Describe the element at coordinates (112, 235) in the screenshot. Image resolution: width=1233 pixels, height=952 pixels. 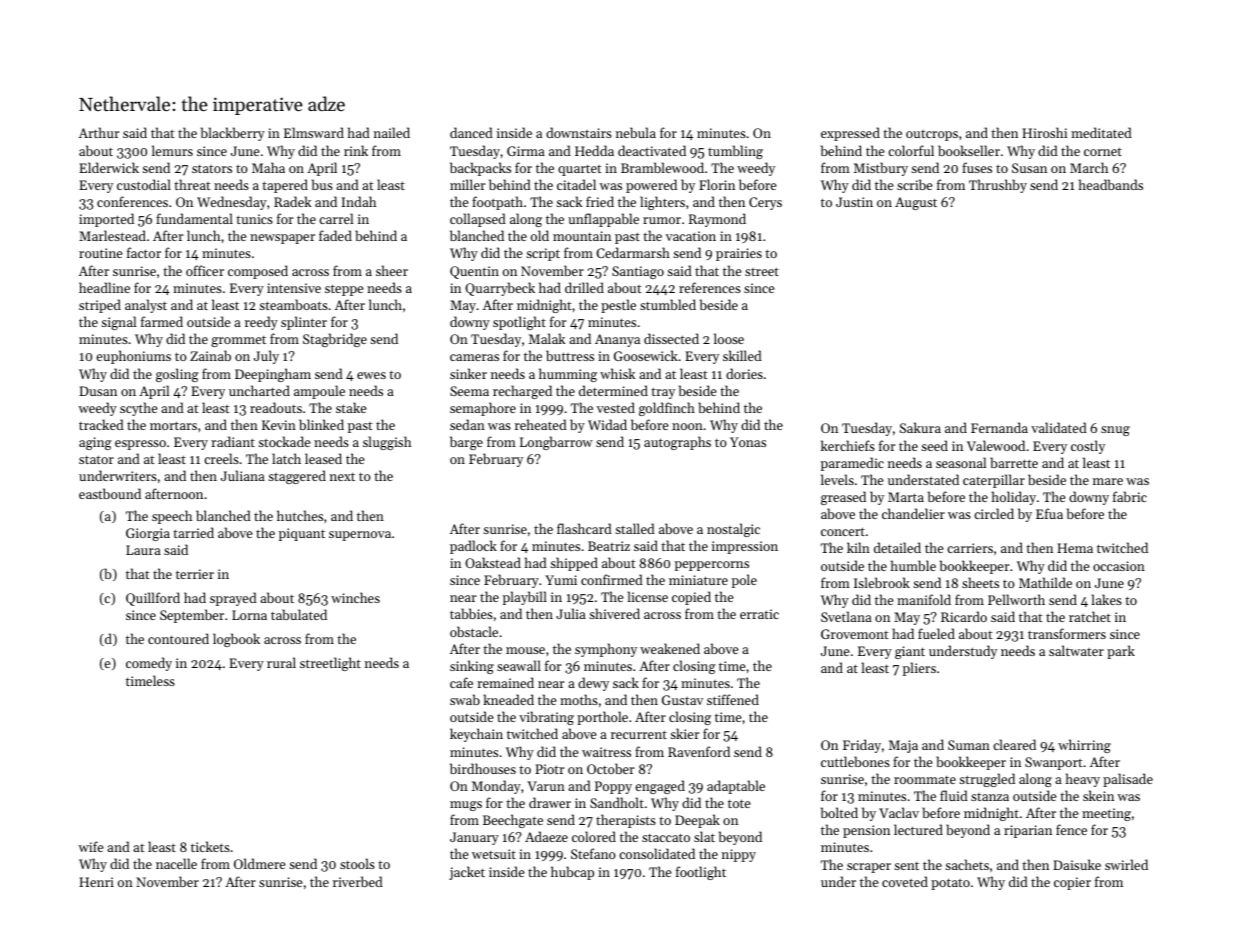
I see `Marlestead` at that location.
